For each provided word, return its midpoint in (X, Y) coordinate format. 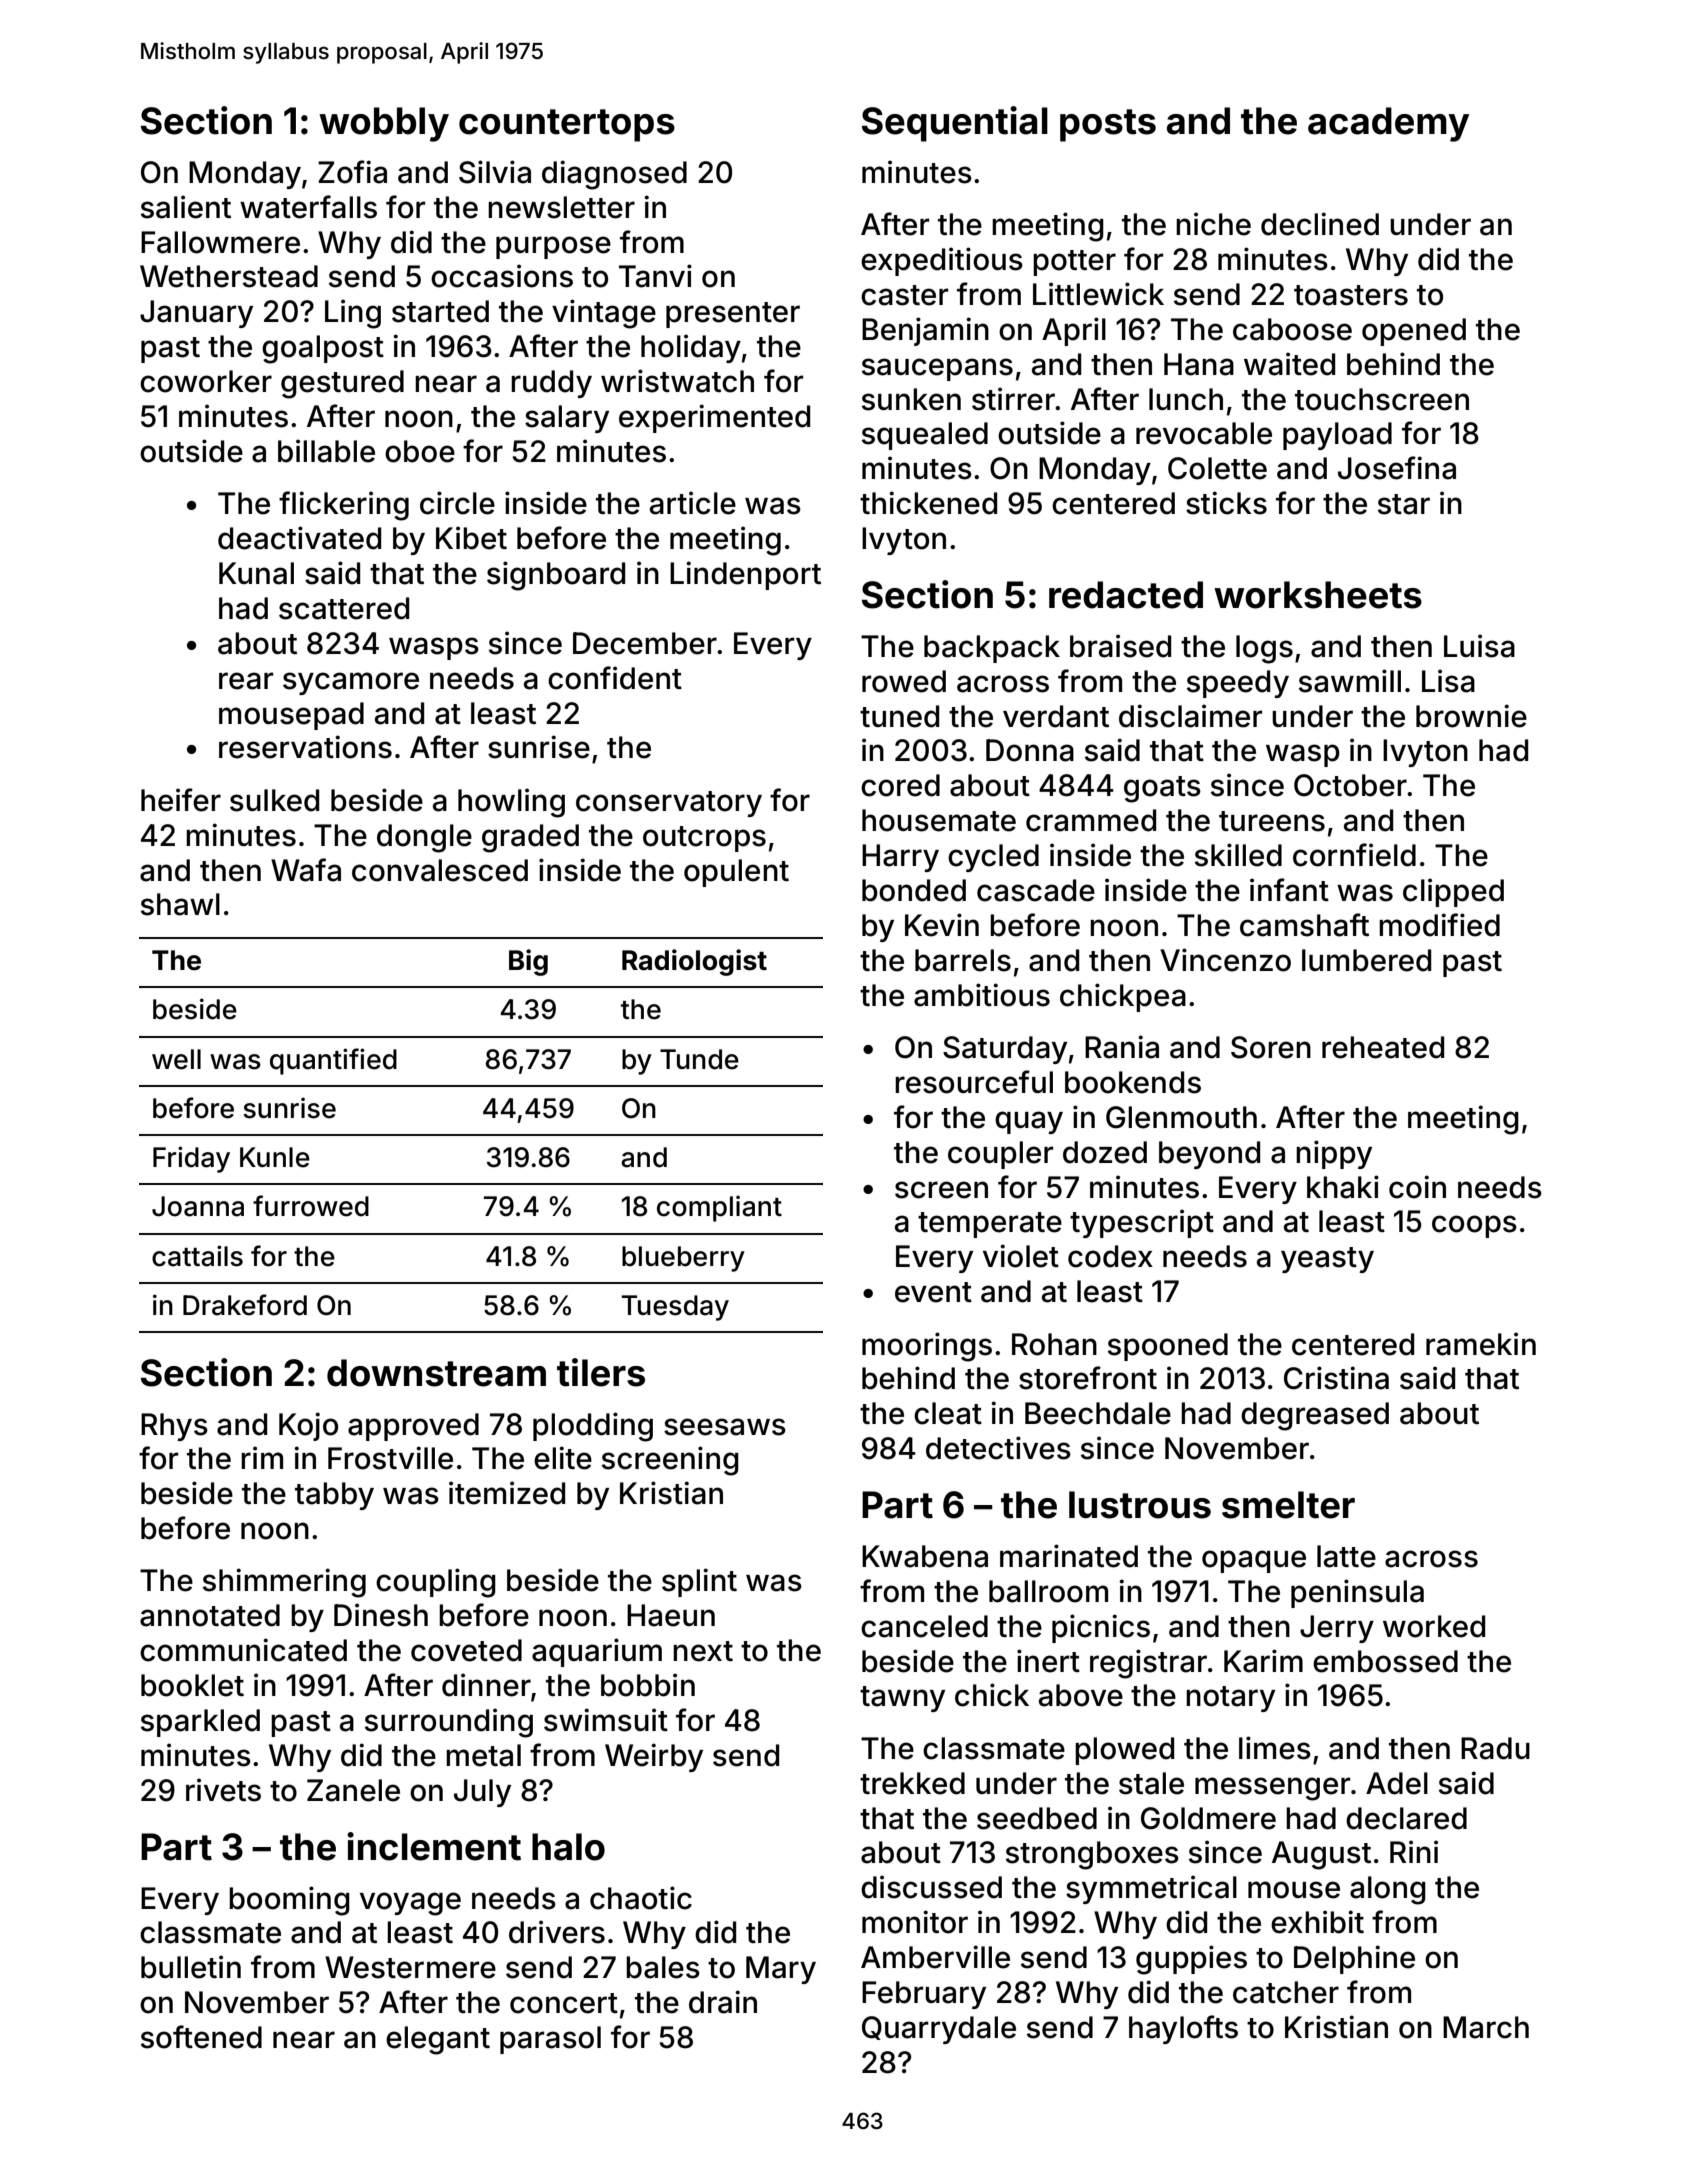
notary (1230, 1699)
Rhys (174, 1427)
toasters (1351, 295)
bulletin (191, 1967)
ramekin (1481, 1344)
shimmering (284, 1583)
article (693, 503)
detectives (998, 1448)
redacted (1126, 595)
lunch (1186, 399)
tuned (899, 716)
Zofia (352, 172)
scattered (344, 608)
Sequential (955, 124)
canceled (924, 1626)
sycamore (351, 683)
